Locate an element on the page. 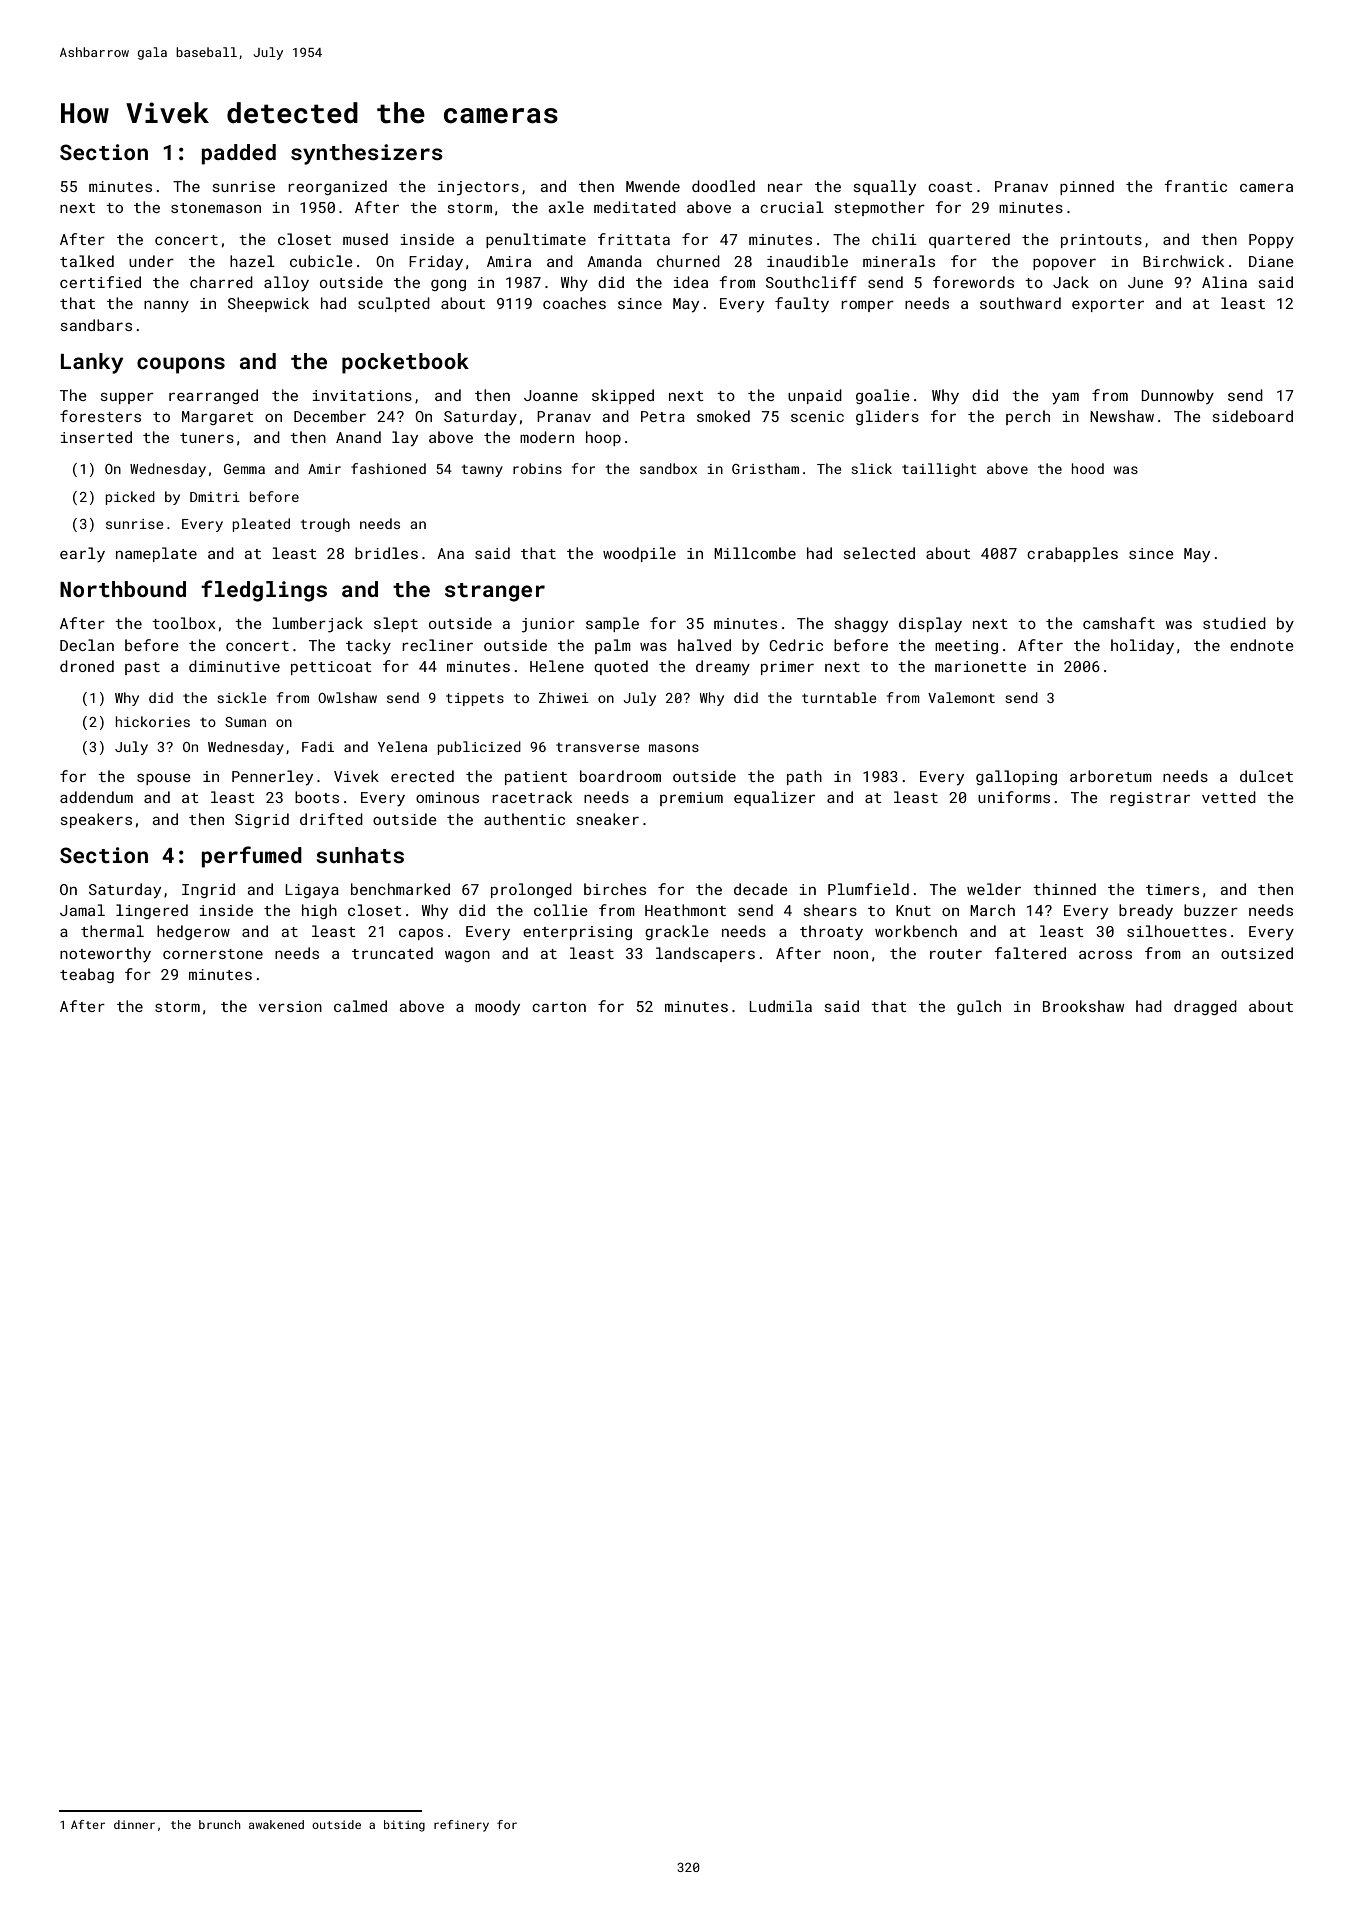  Brookshaw is located at coordinates (1083, 1006).
